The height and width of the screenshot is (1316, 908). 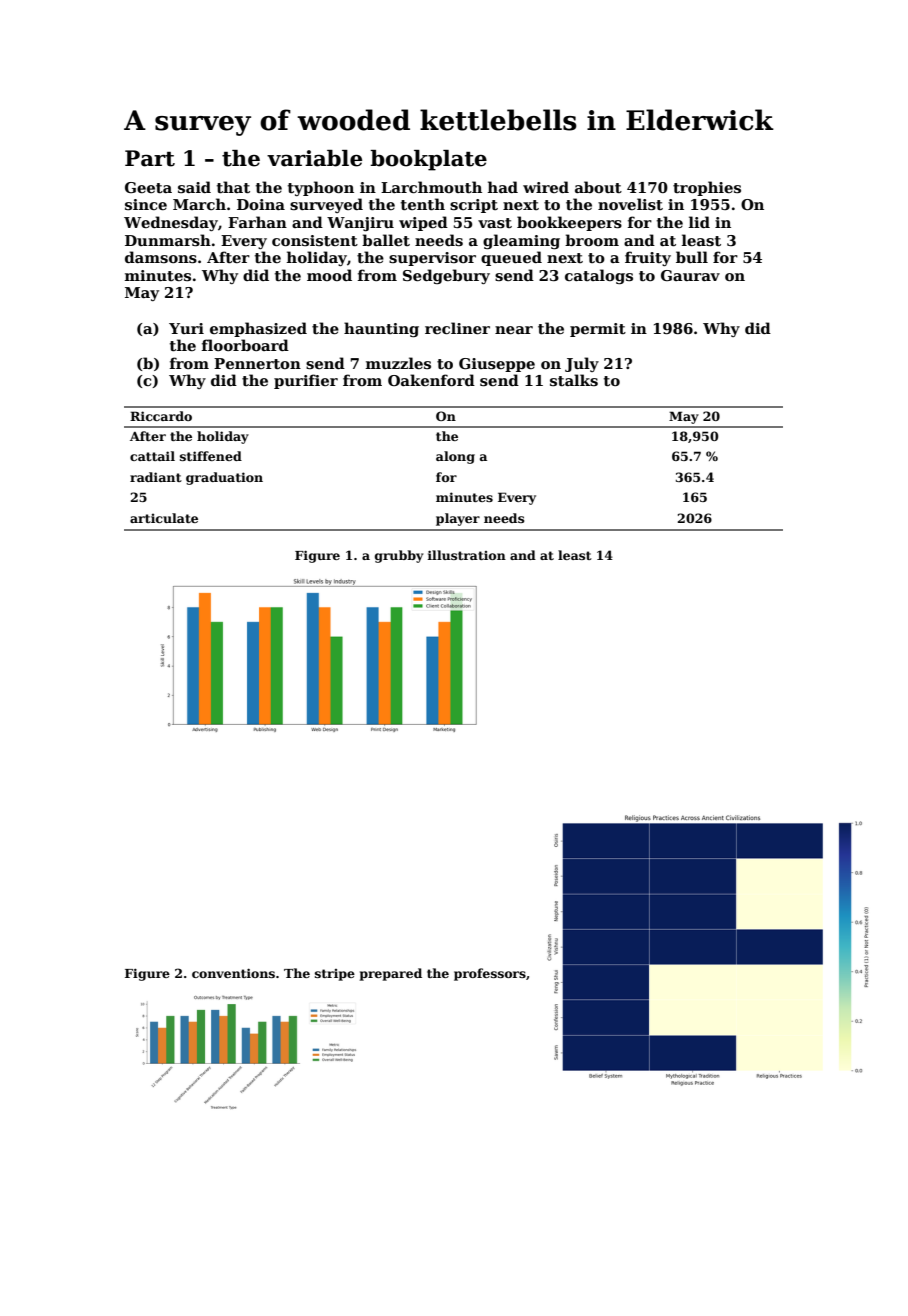 What do you see at coordinates (574, 380) in the screenshot?
I see `stalks` at bounding box center [574, 380].
